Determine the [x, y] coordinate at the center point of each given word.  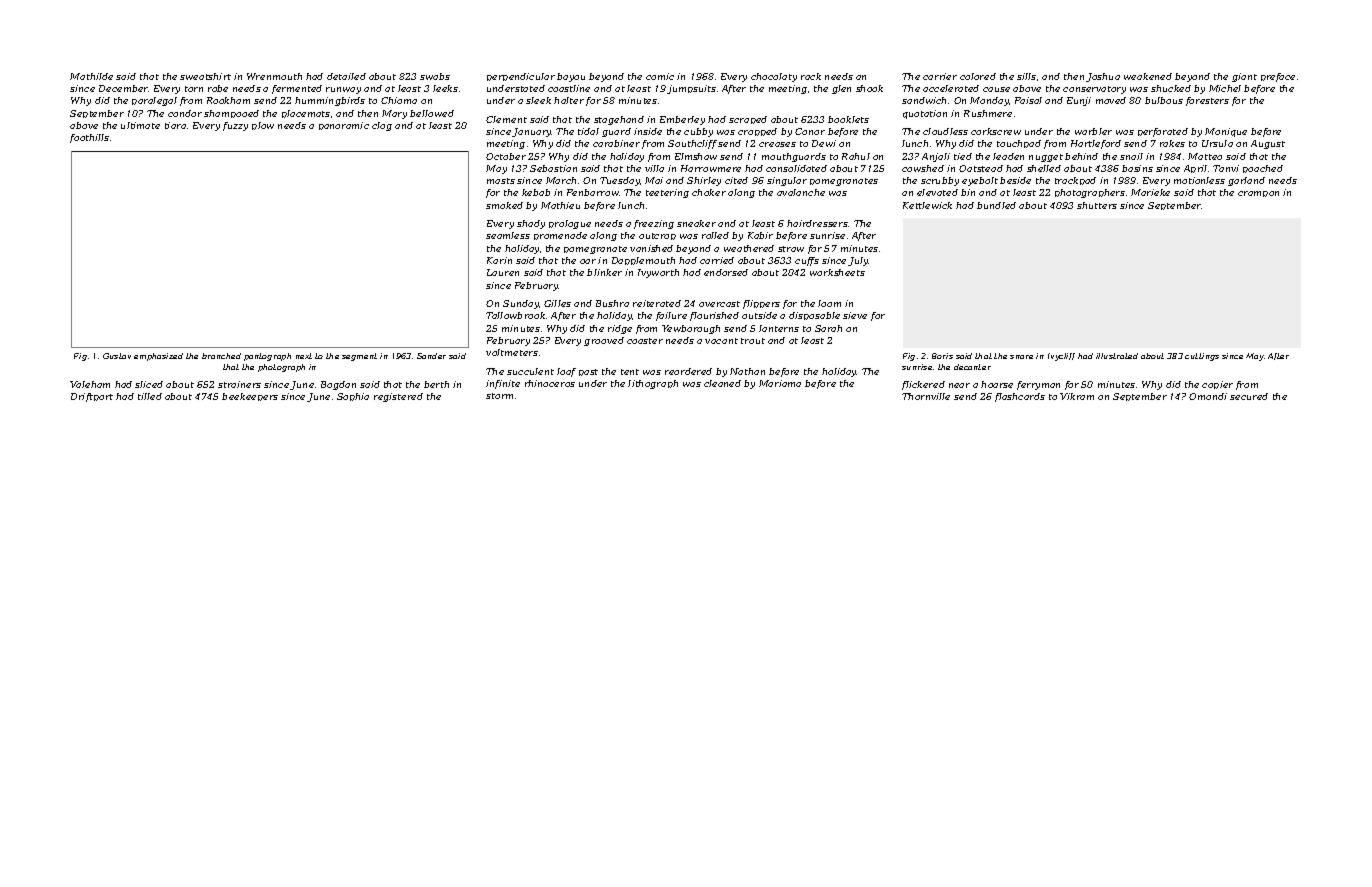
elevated [937, 192]
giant [1244, 77]
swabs [435, 76]
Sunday [521, 304]
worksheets [837, 272]
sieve [855, 315]
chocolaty [774, 77]
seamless [508, 235]
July [858, 261]
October [506, 156]
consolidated [796, 168]
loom [829, 303]
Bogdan [338, 385]
